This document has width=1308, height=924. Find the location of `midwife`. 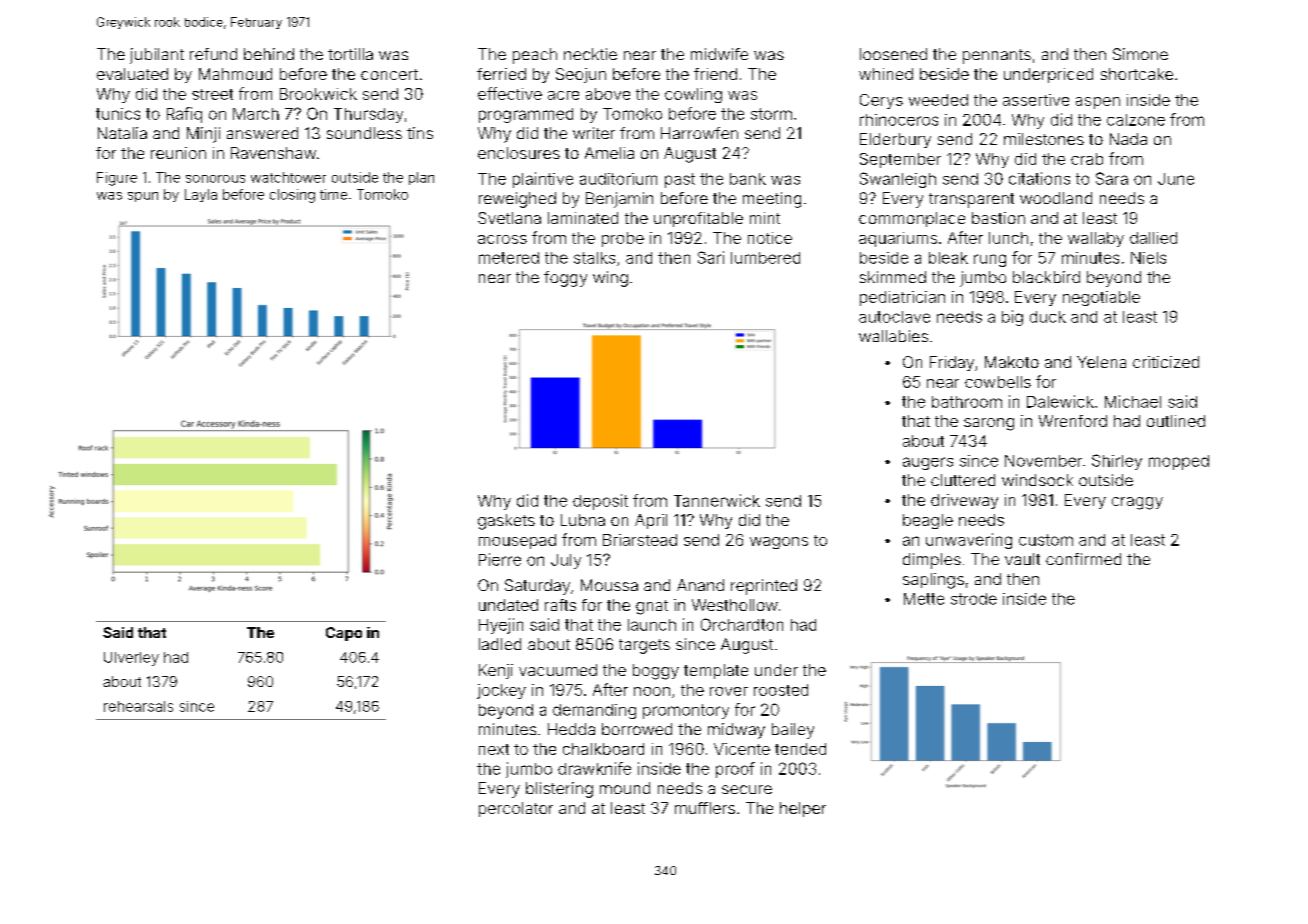

midwife is located at coordinates (719, 54).
